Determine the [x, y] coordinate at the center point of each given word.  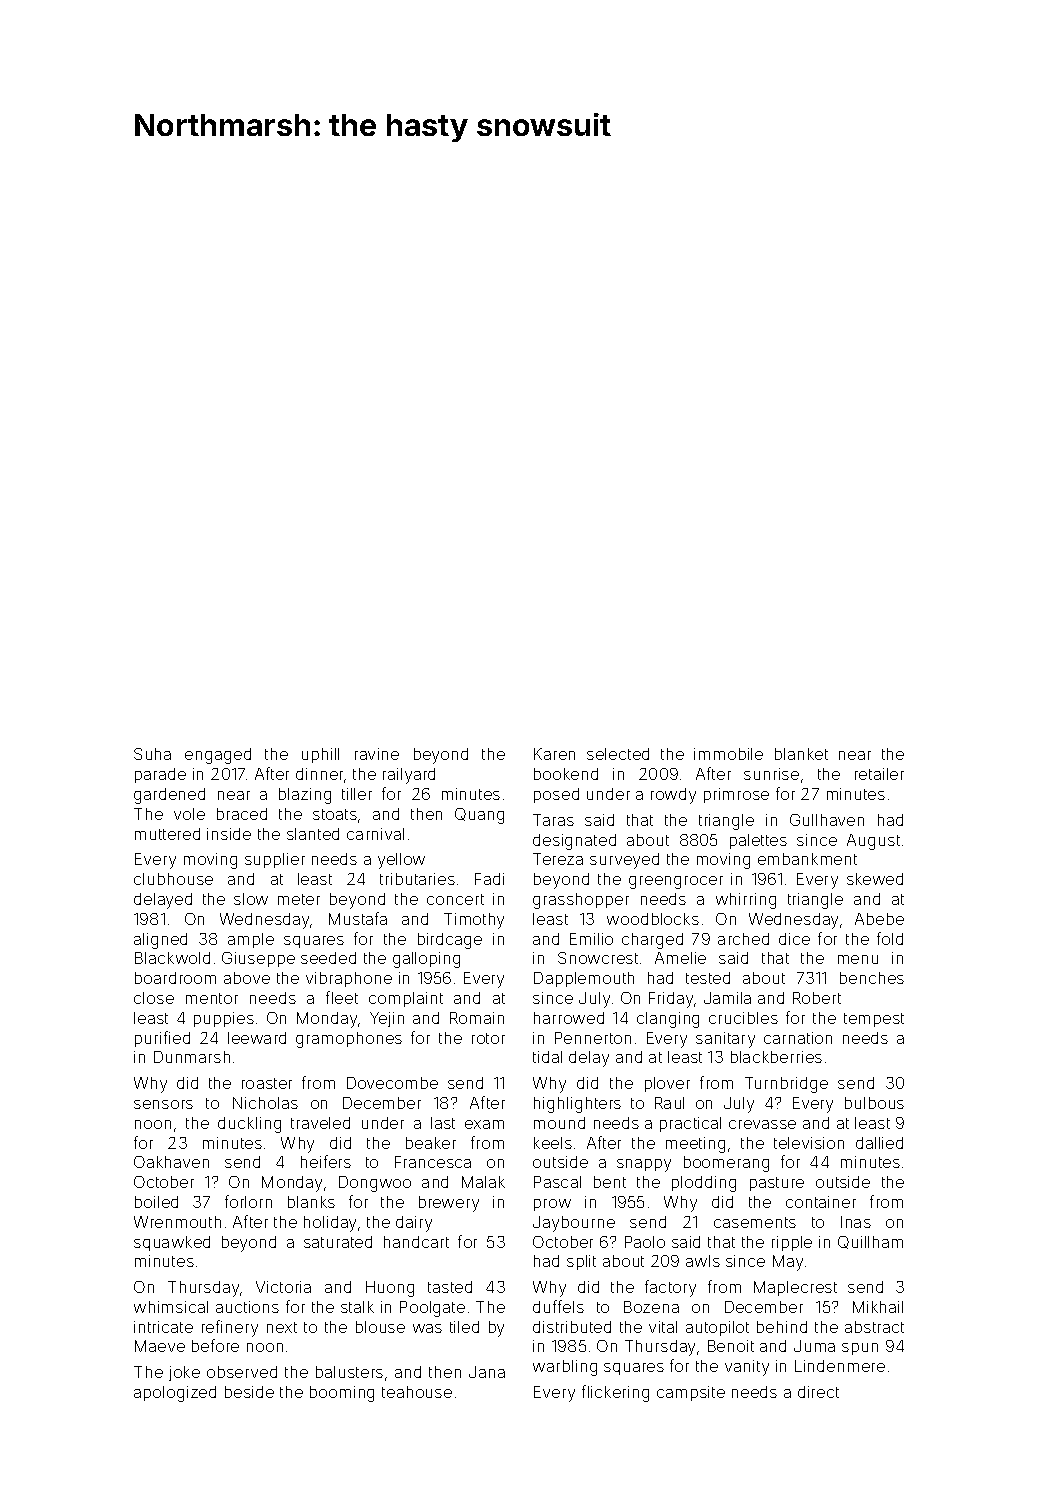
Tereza [558, 859]
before [215, 1345]
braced [242, 814]
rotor [488, 1038]
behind [782, 1327]
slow [251, 899]
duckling [249, 1125]
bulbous [874, 1103]
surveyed [624, 861]
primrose [736, 795]
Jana [487, 1372]
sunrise [771, 774]
